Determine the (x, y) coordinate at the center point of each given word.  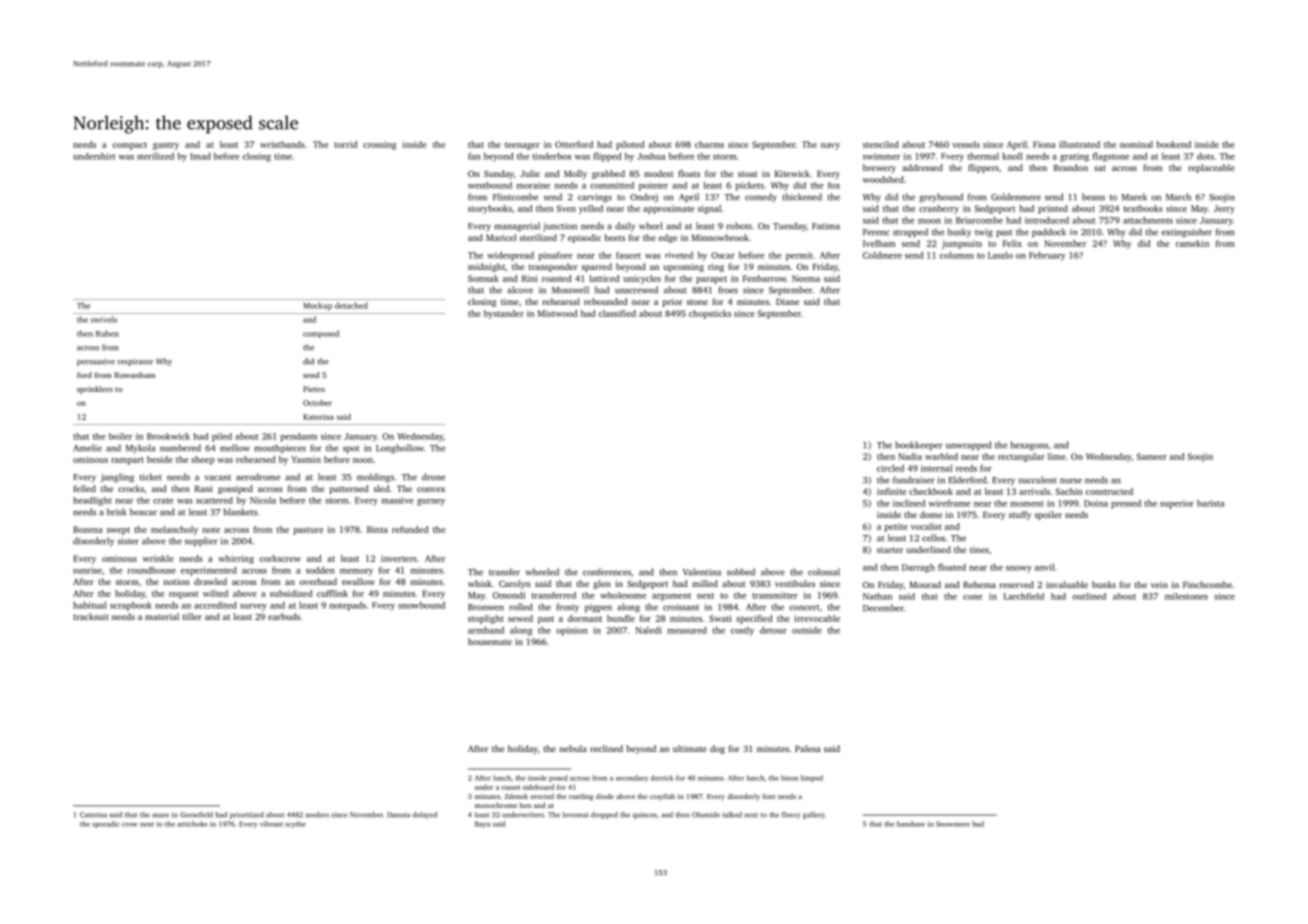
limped (812, 778)
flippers (983, 168)
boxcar (143, 512)
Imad (200, 156)
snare (160, 815)
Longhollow (400, 449)
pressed (1126, 504)
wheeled (542, 572)
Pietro (314, 389)
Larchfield (1024, 596)
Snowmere (953, 824)
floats (689, 173)
